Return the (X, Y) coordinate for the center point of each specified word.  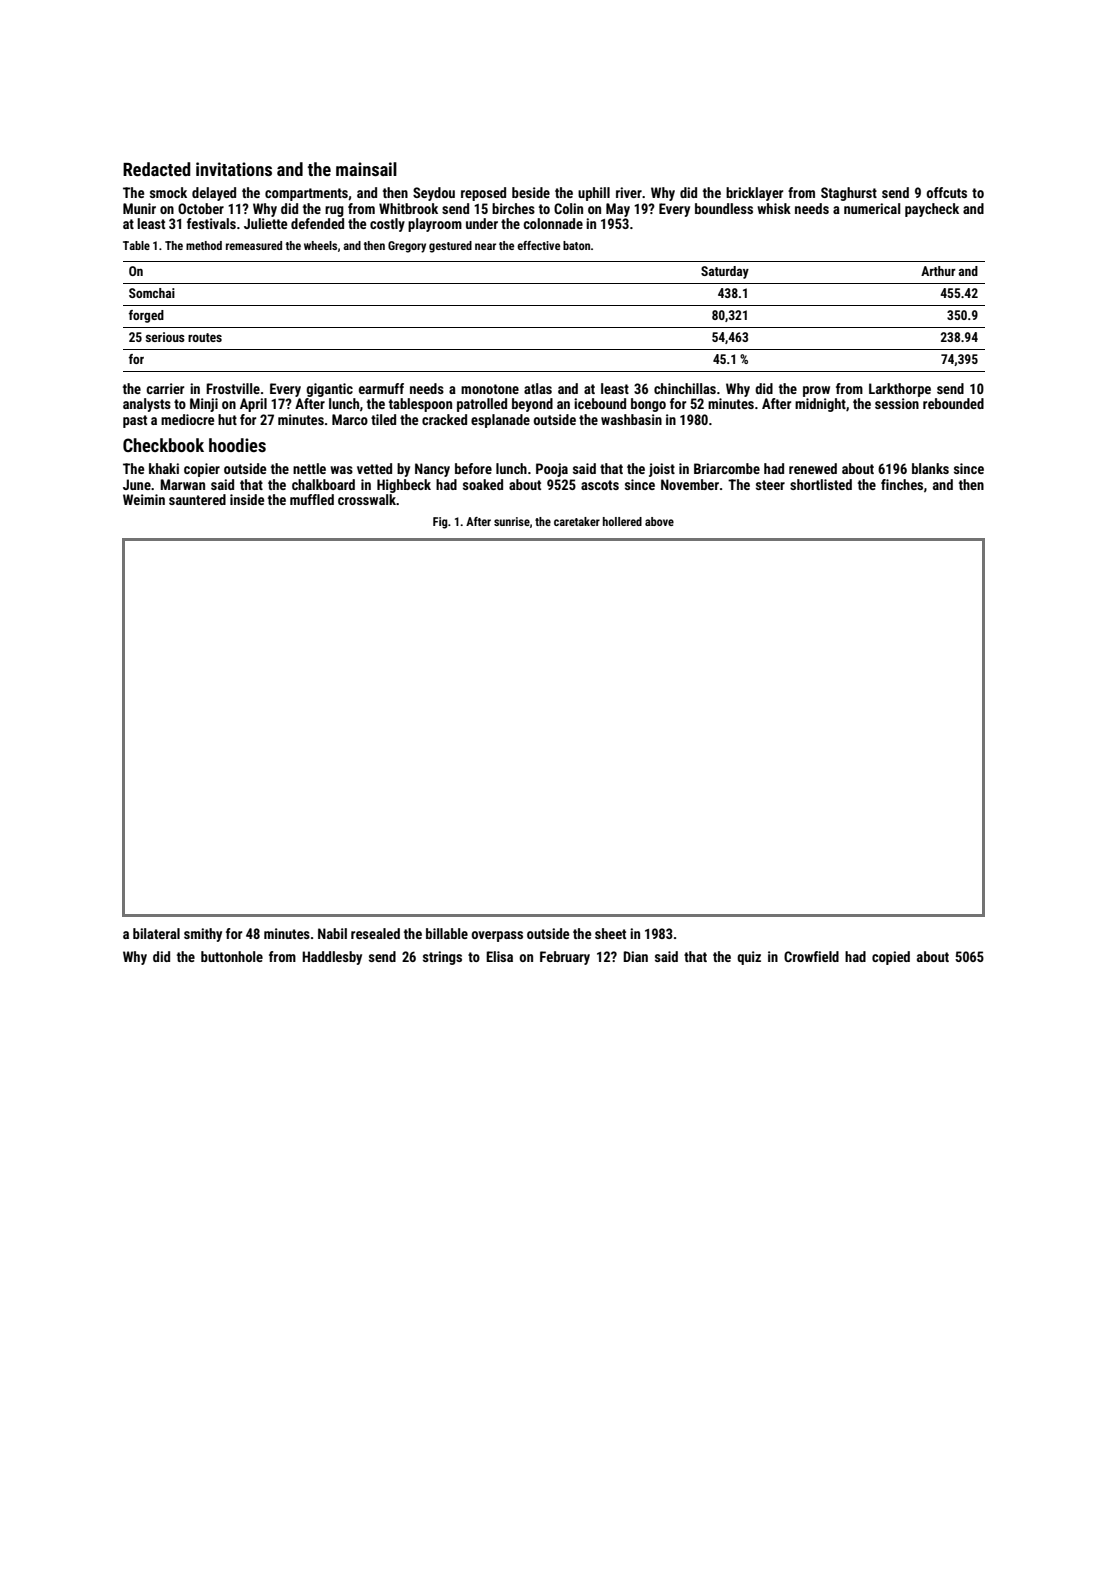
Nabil (332, 933)
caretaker (577, 521)
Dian (635, 956)
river (629, 192)
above (659, 521)
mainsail (366, 169)
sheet (610, 933)
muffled (312, 499)
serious (165, 337)
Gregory (407, 247)
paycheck (932, 210)
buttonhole (232, 956)
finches (902, 484)
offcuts (946, 192)
